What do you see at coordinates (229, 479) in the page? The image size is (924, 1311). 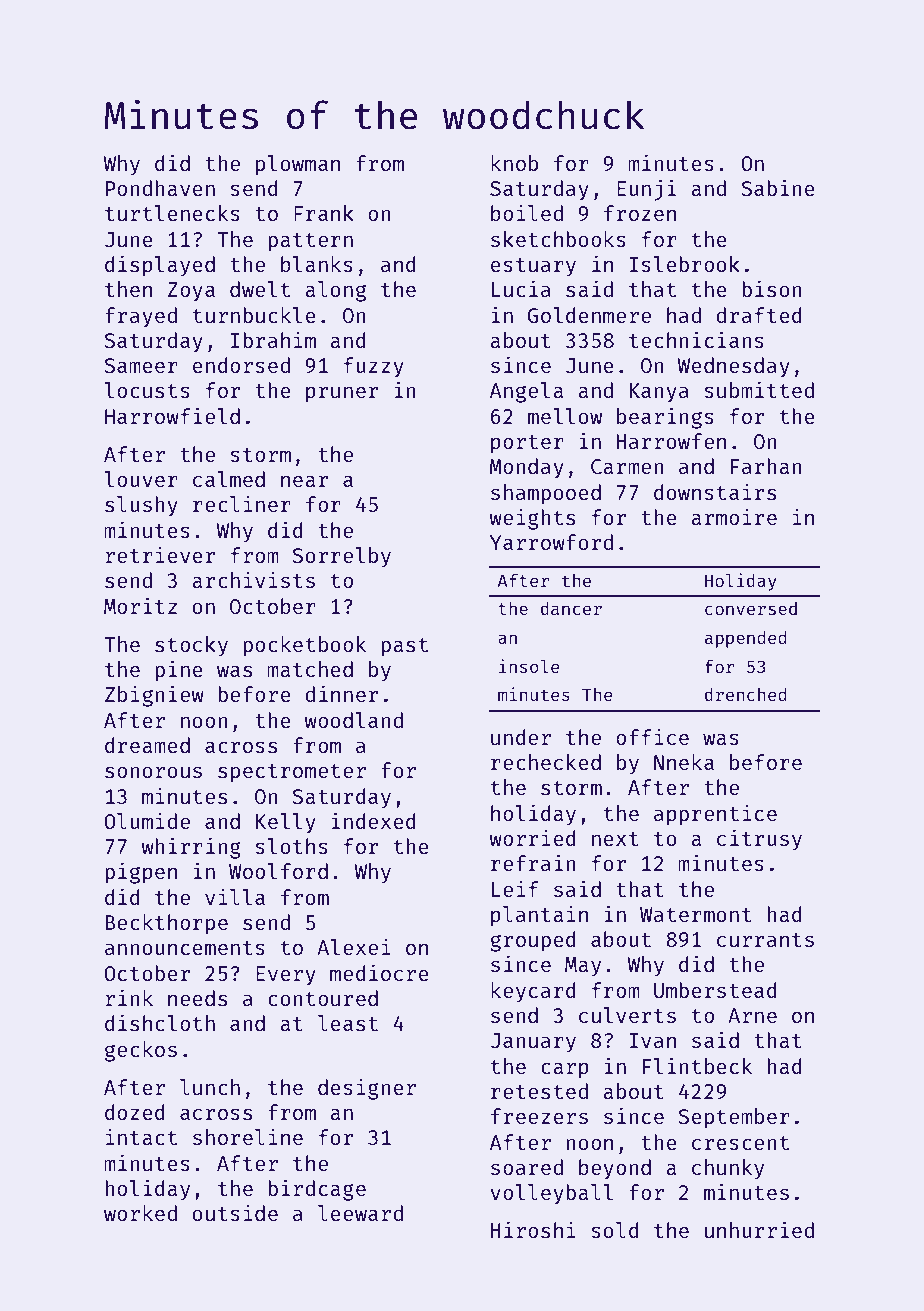 I see `calmed` at bounding box center [229, 479].
